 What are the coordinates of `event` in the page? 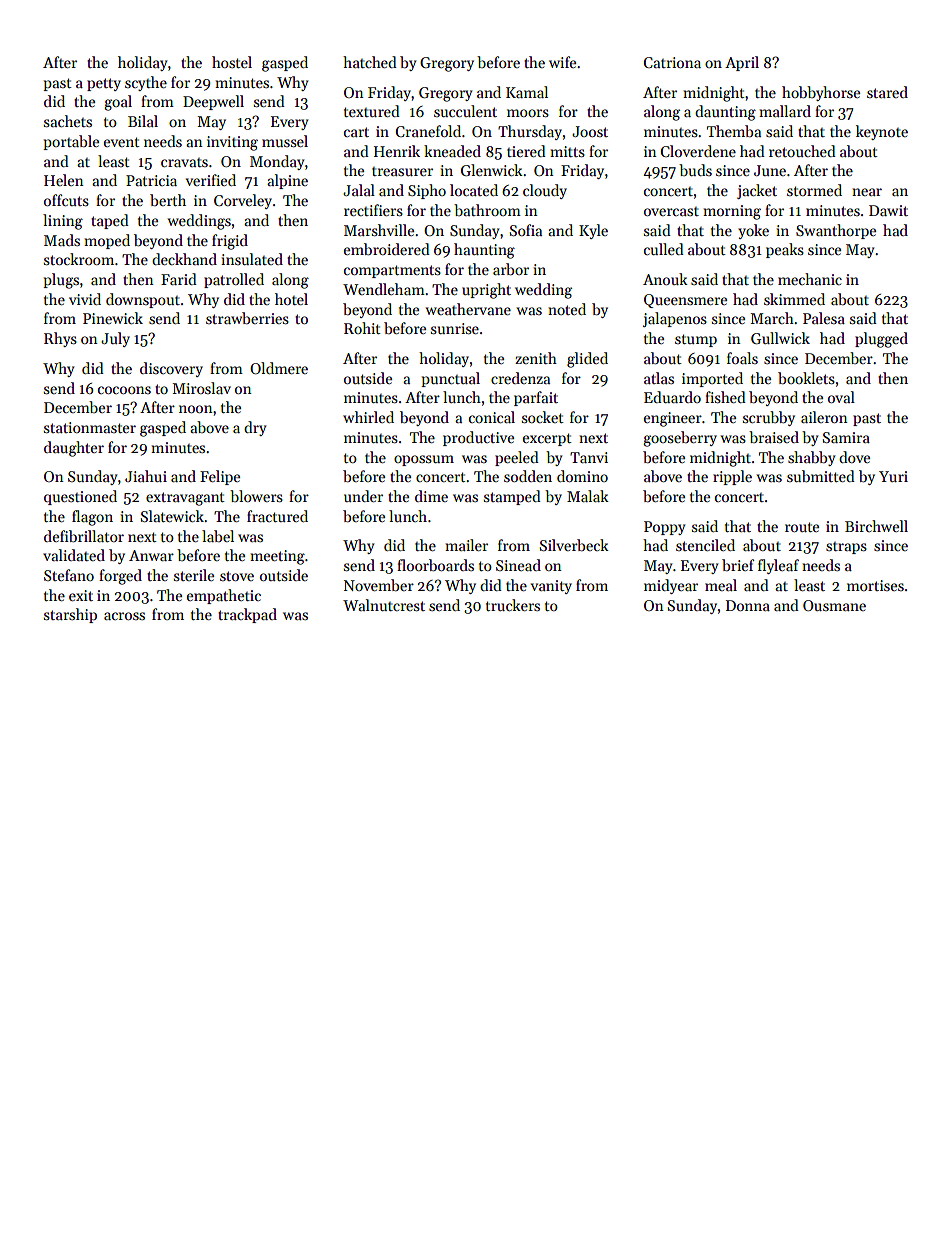 It's located at (122, 142).
